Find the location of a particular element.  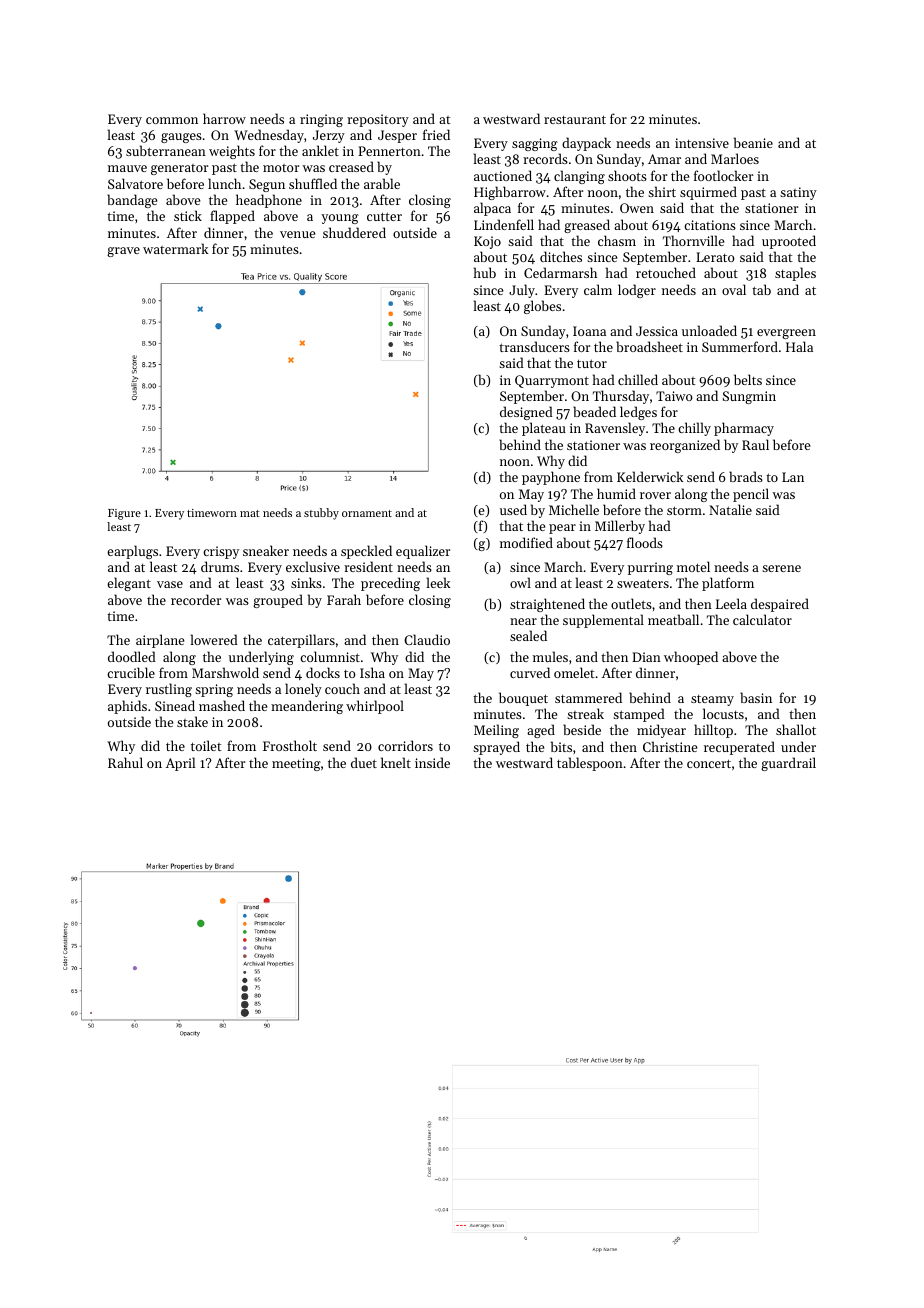

alpaca is located at coordinates (492, 209).
